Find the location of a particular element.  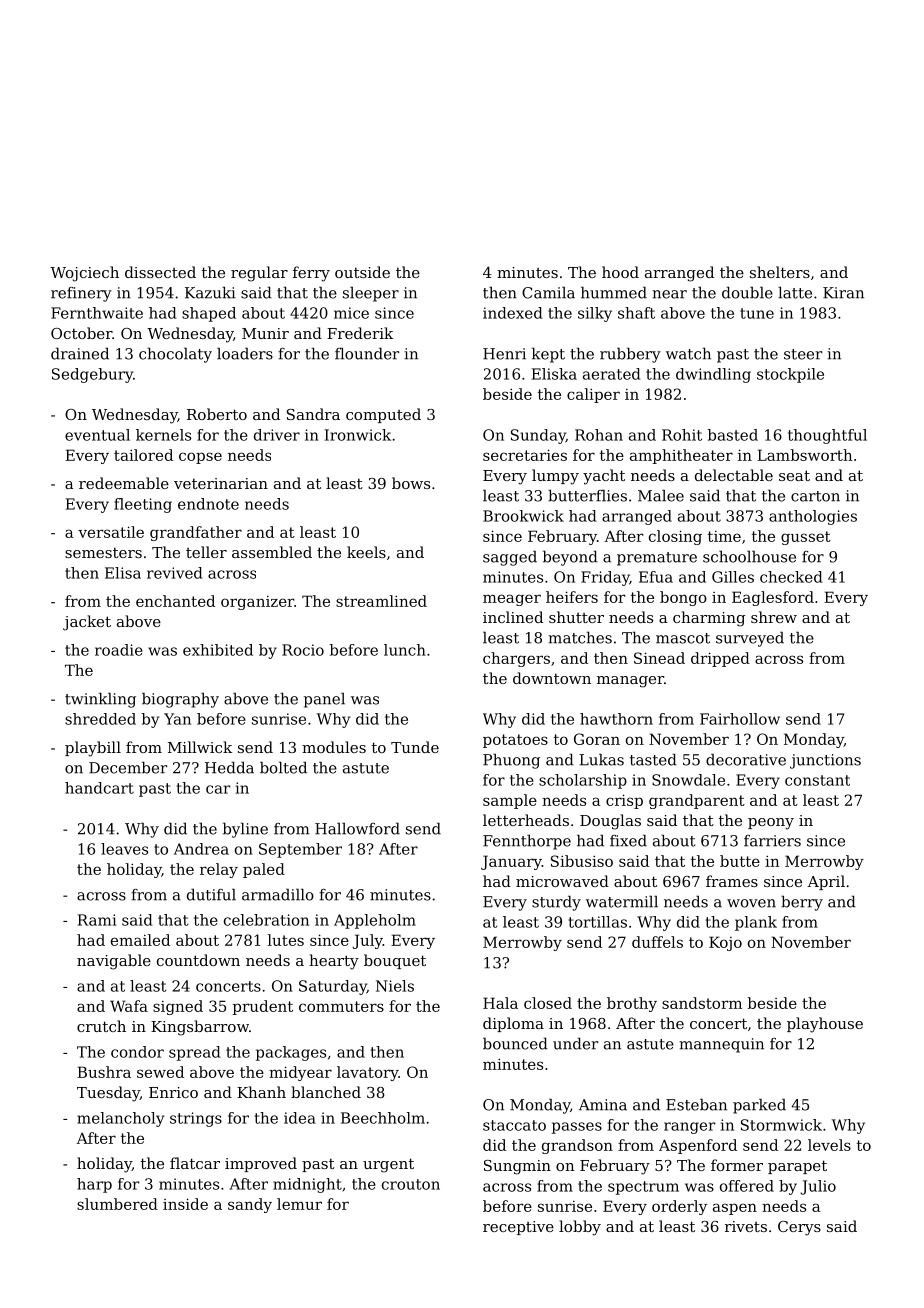

sandy is located at coordinates (250, 1205).
